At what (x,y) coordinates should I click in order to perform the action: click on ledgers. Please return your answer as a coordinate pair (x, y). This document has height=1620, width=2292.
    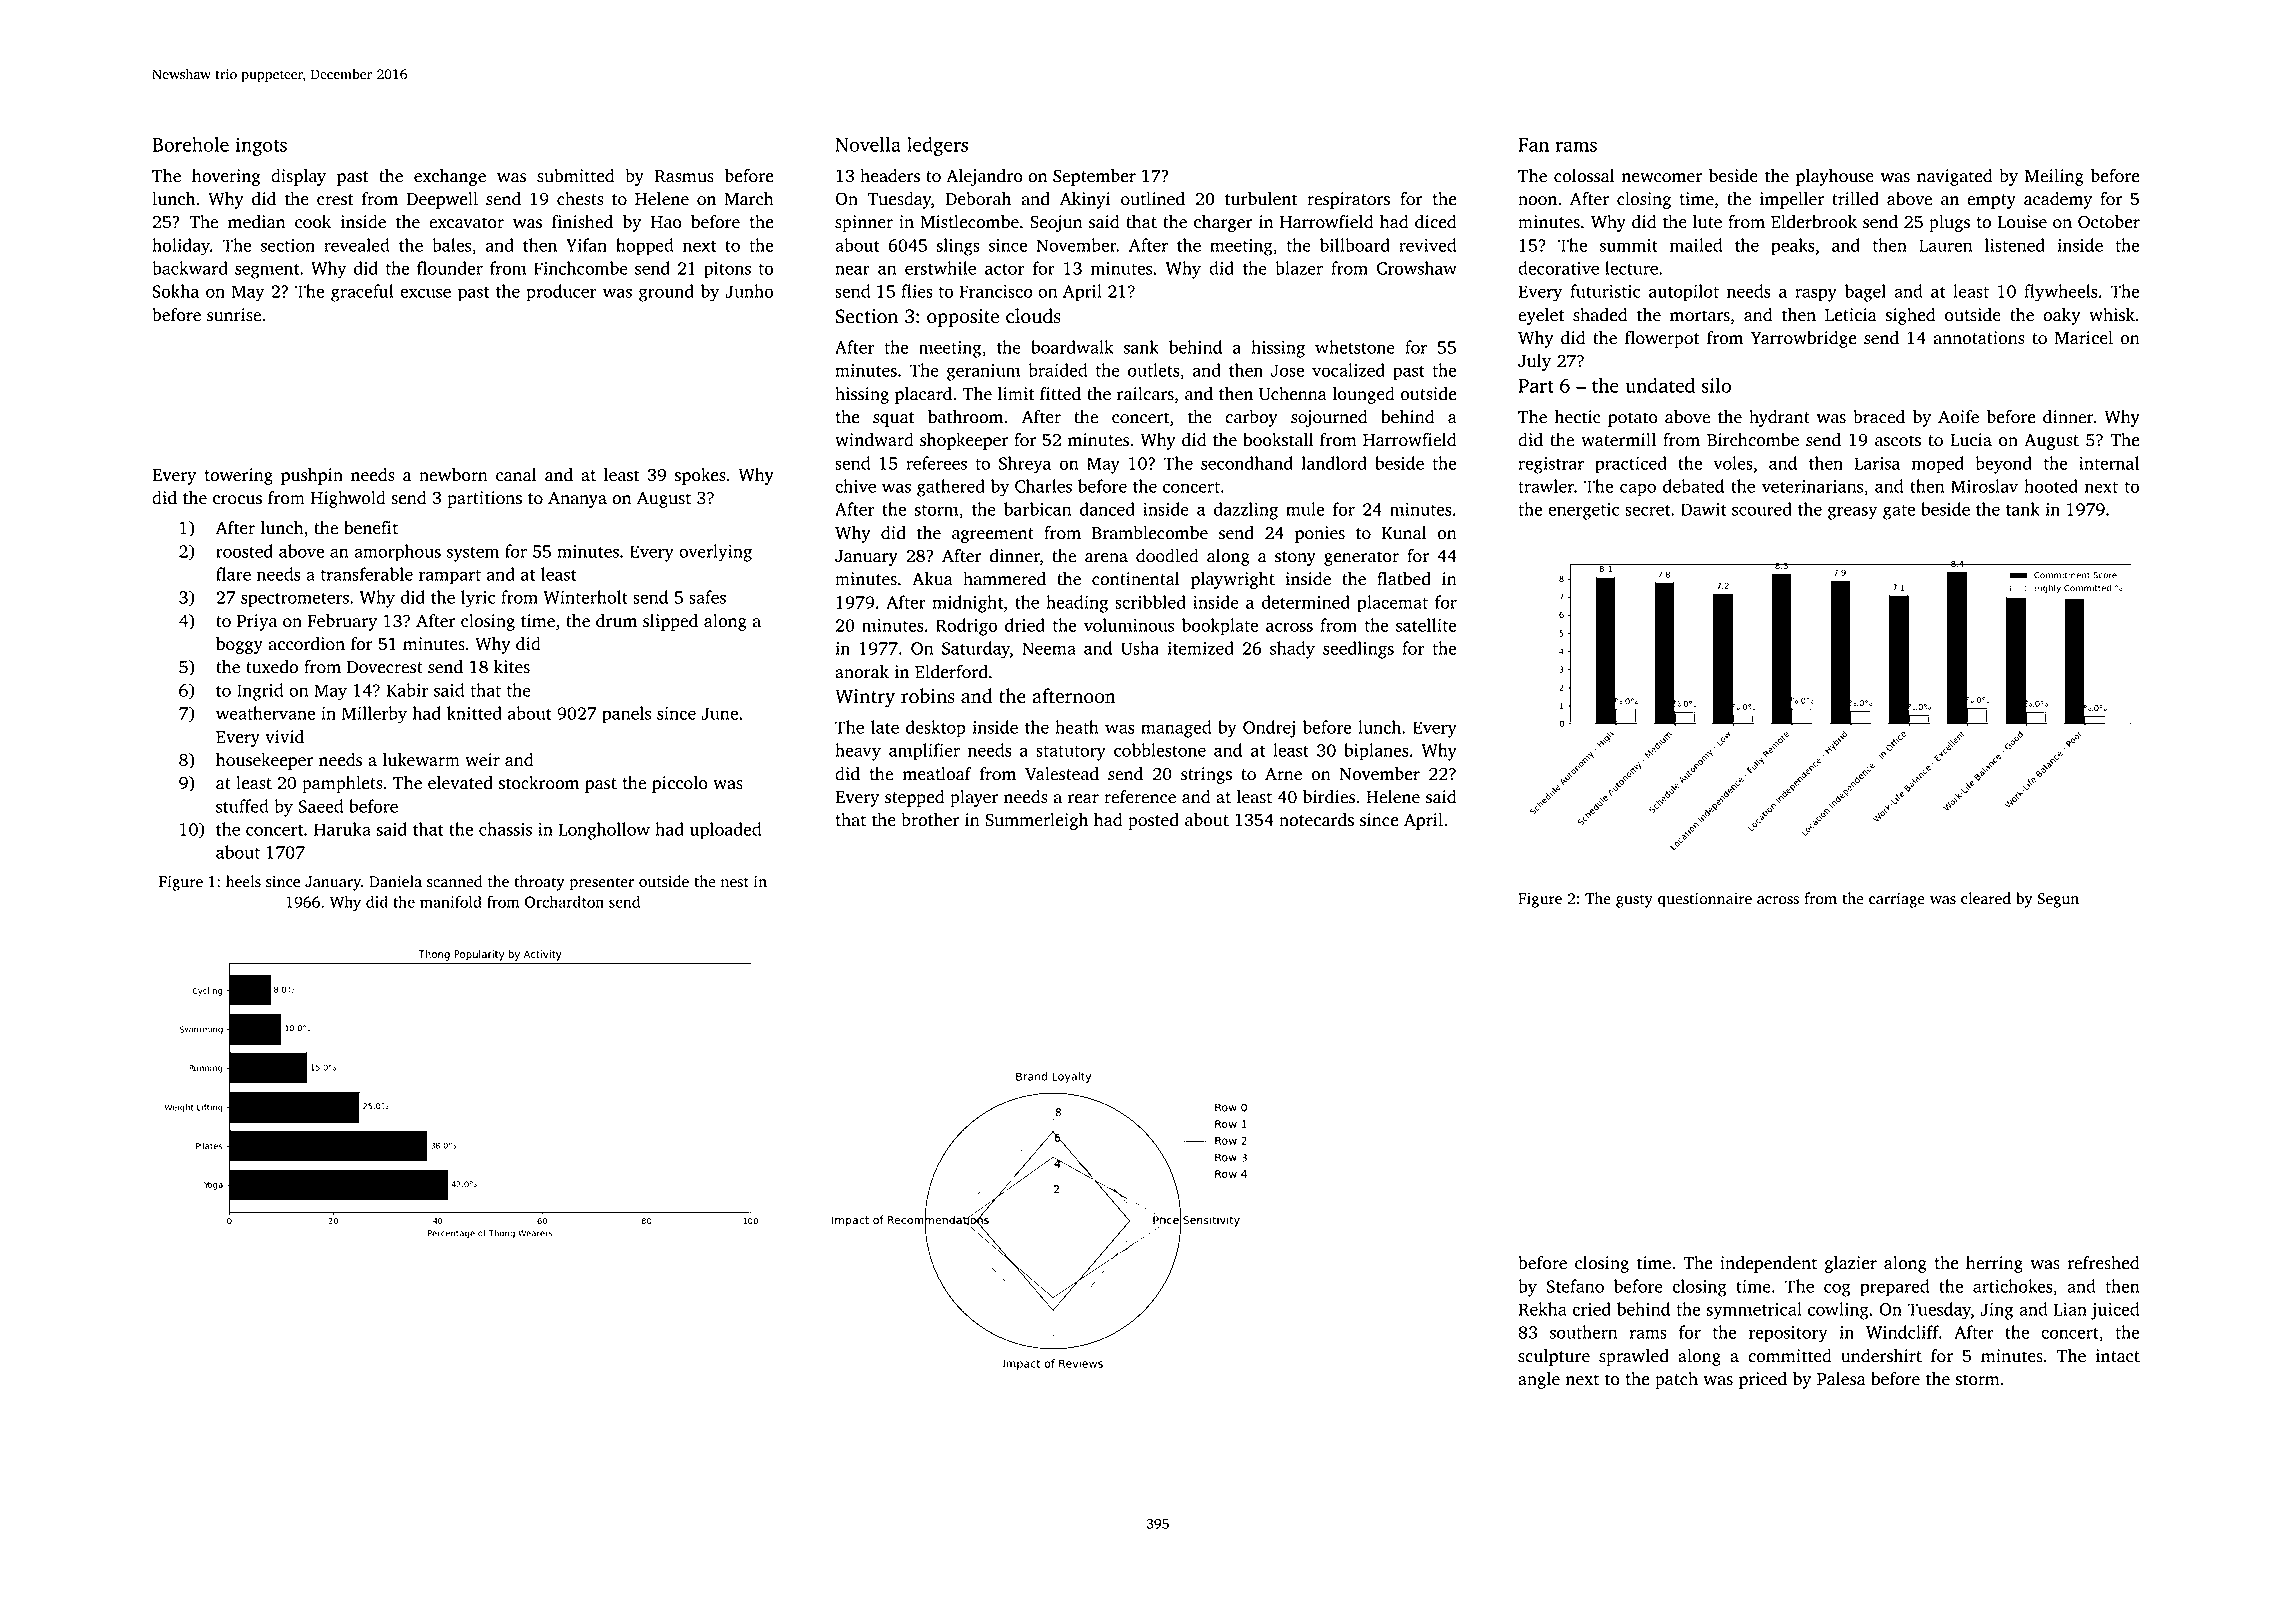
    Looking at the image, I should click on (937, 146).
